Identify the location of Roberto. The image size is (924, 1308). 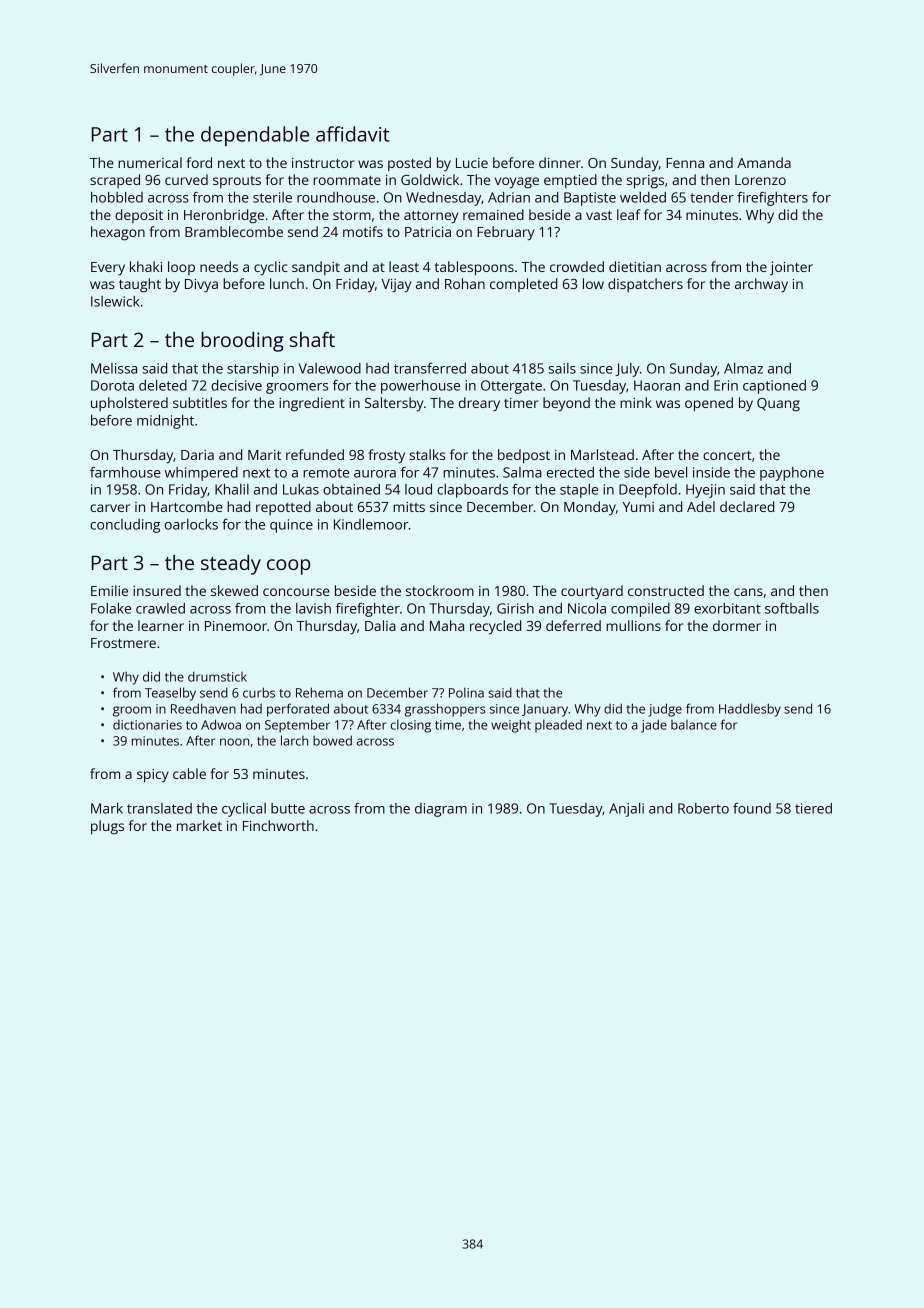
(703, 808).
